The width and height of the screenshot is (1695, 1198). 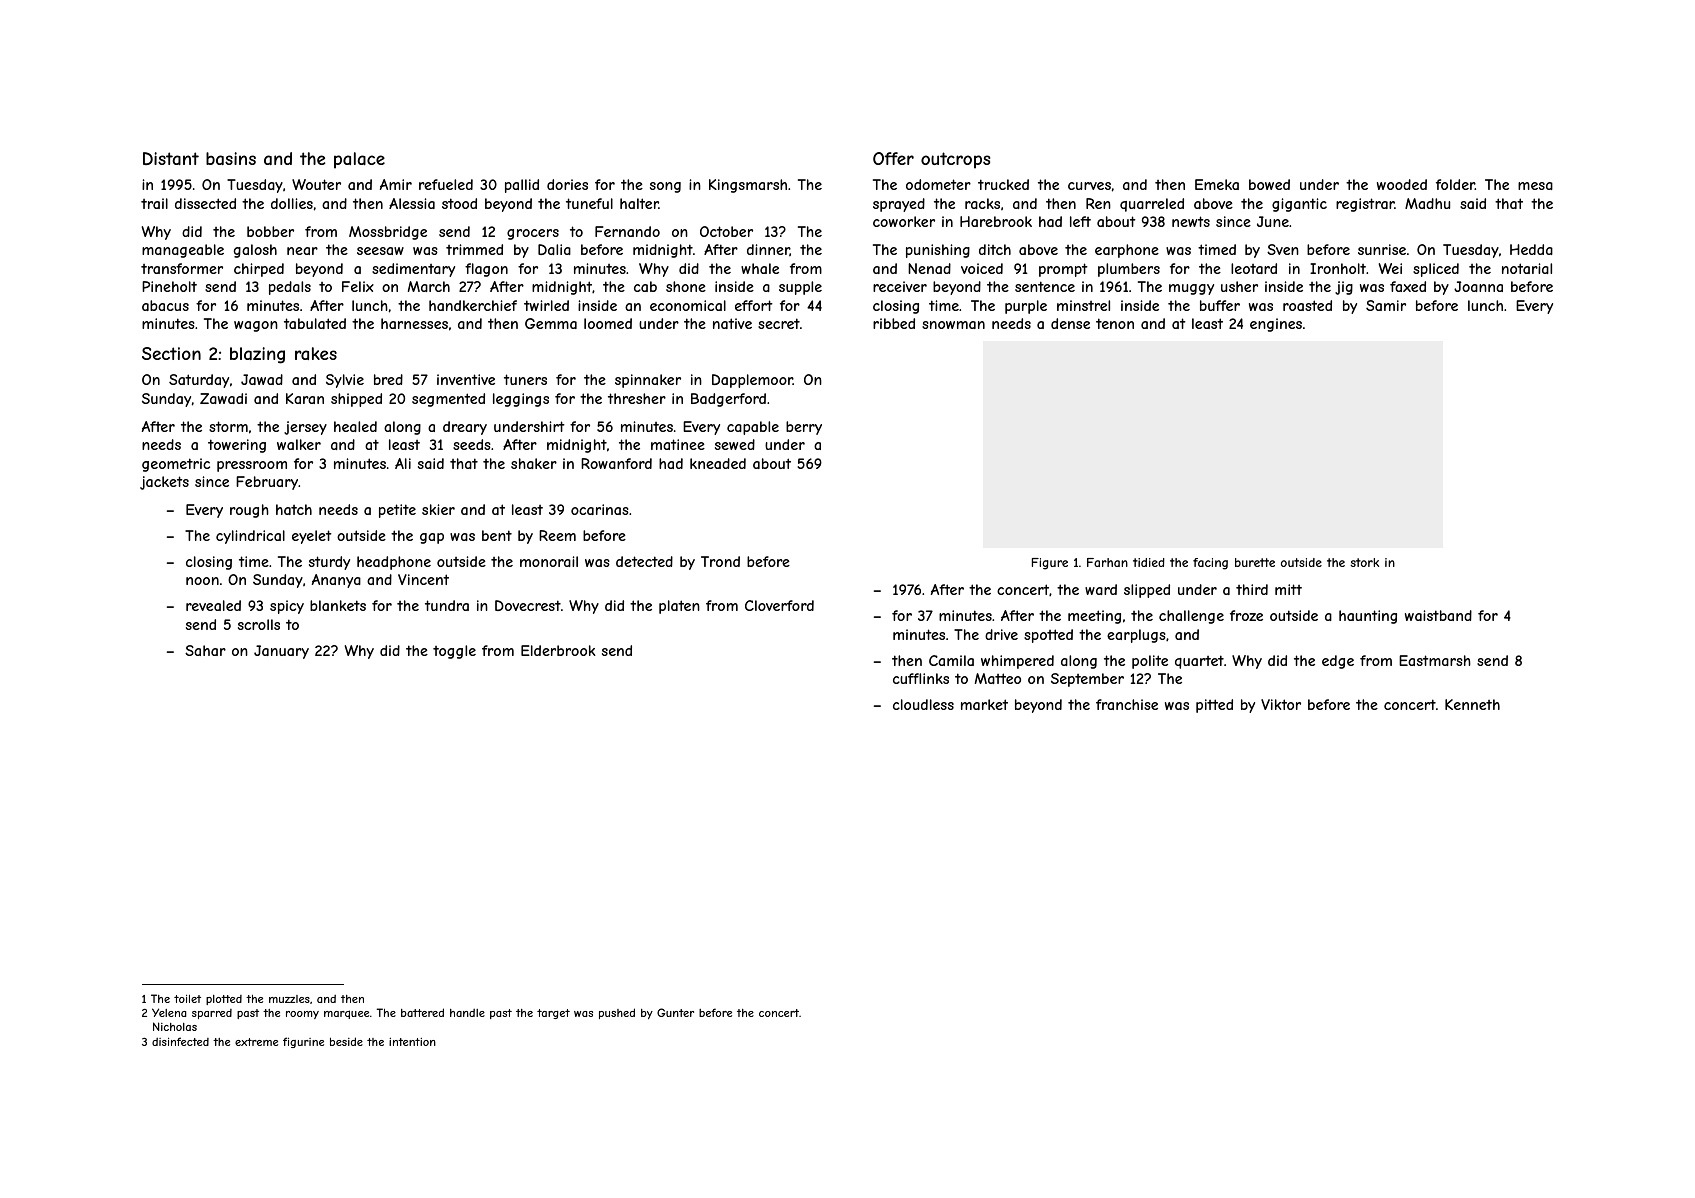 I want to click on Vincent, so click(x=423, y=579).
